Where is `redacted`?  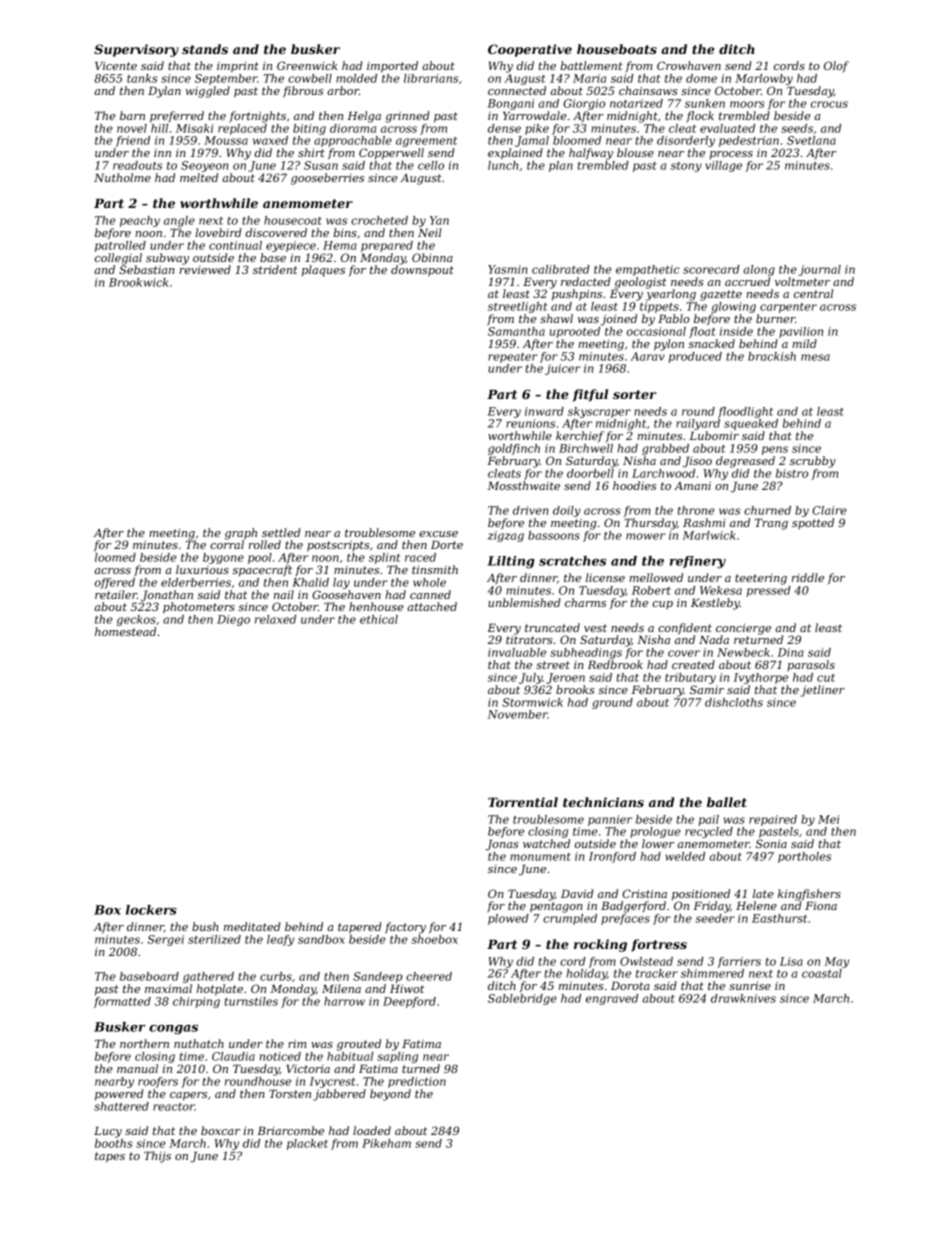 redacted is located at coordinates (585, 281).
